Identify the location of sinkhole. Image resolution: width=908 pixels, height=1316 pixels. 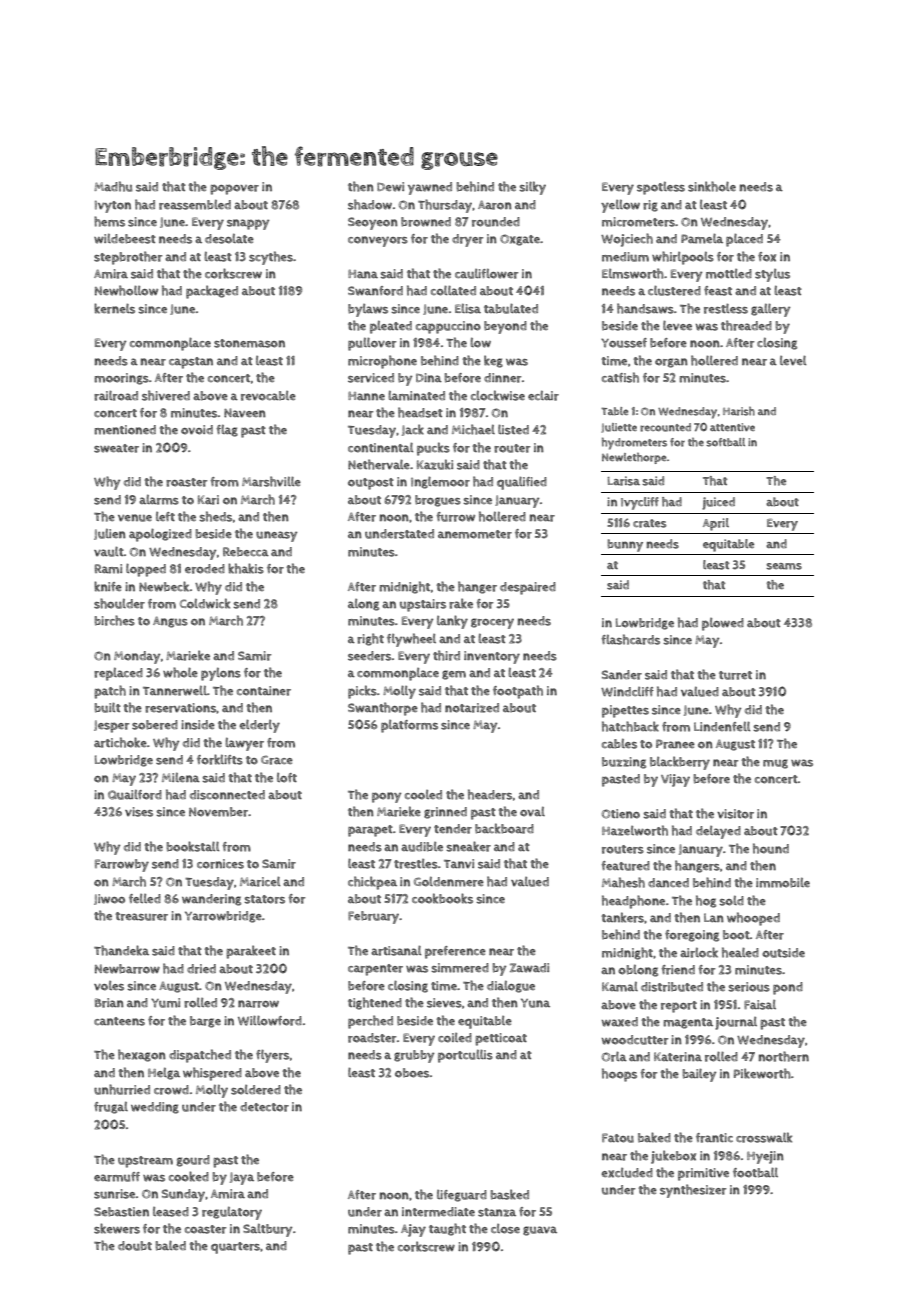
(712, 186).
